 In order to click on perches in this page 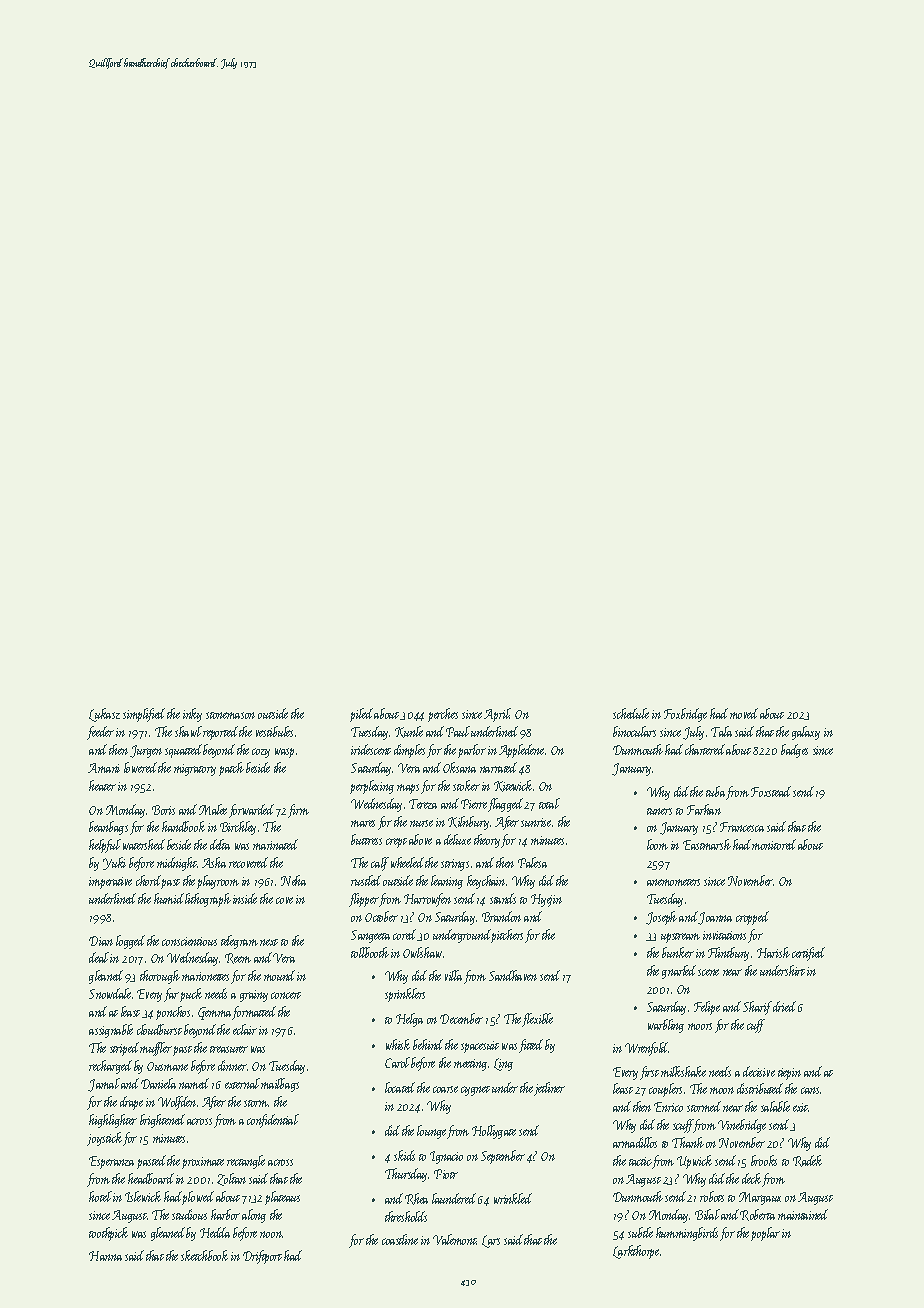, I will do `click(443, 715)`.
